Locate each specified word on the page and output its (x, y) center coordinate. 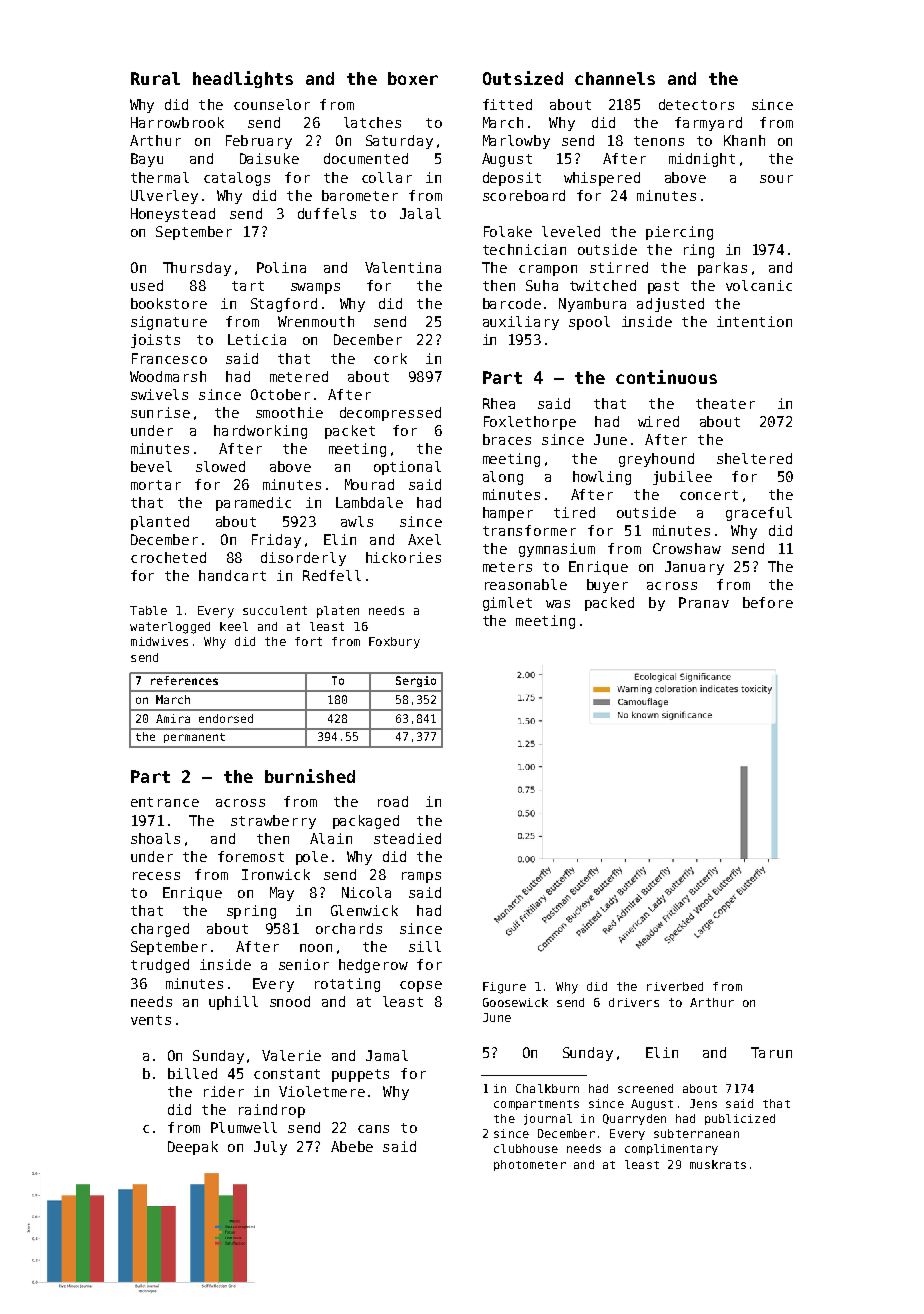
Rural (155, 78)
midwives (159, 641)
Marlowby (516, 142)
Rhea (499, 403)
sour (776, 179)
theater (725, 403)
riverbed (675, 986)
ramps (421, 877)
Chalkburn (547, 1088)
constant (287, 1074)
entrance (165, 802)
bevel (151, 466)
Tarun (771, 1052)
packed (609, 604)
